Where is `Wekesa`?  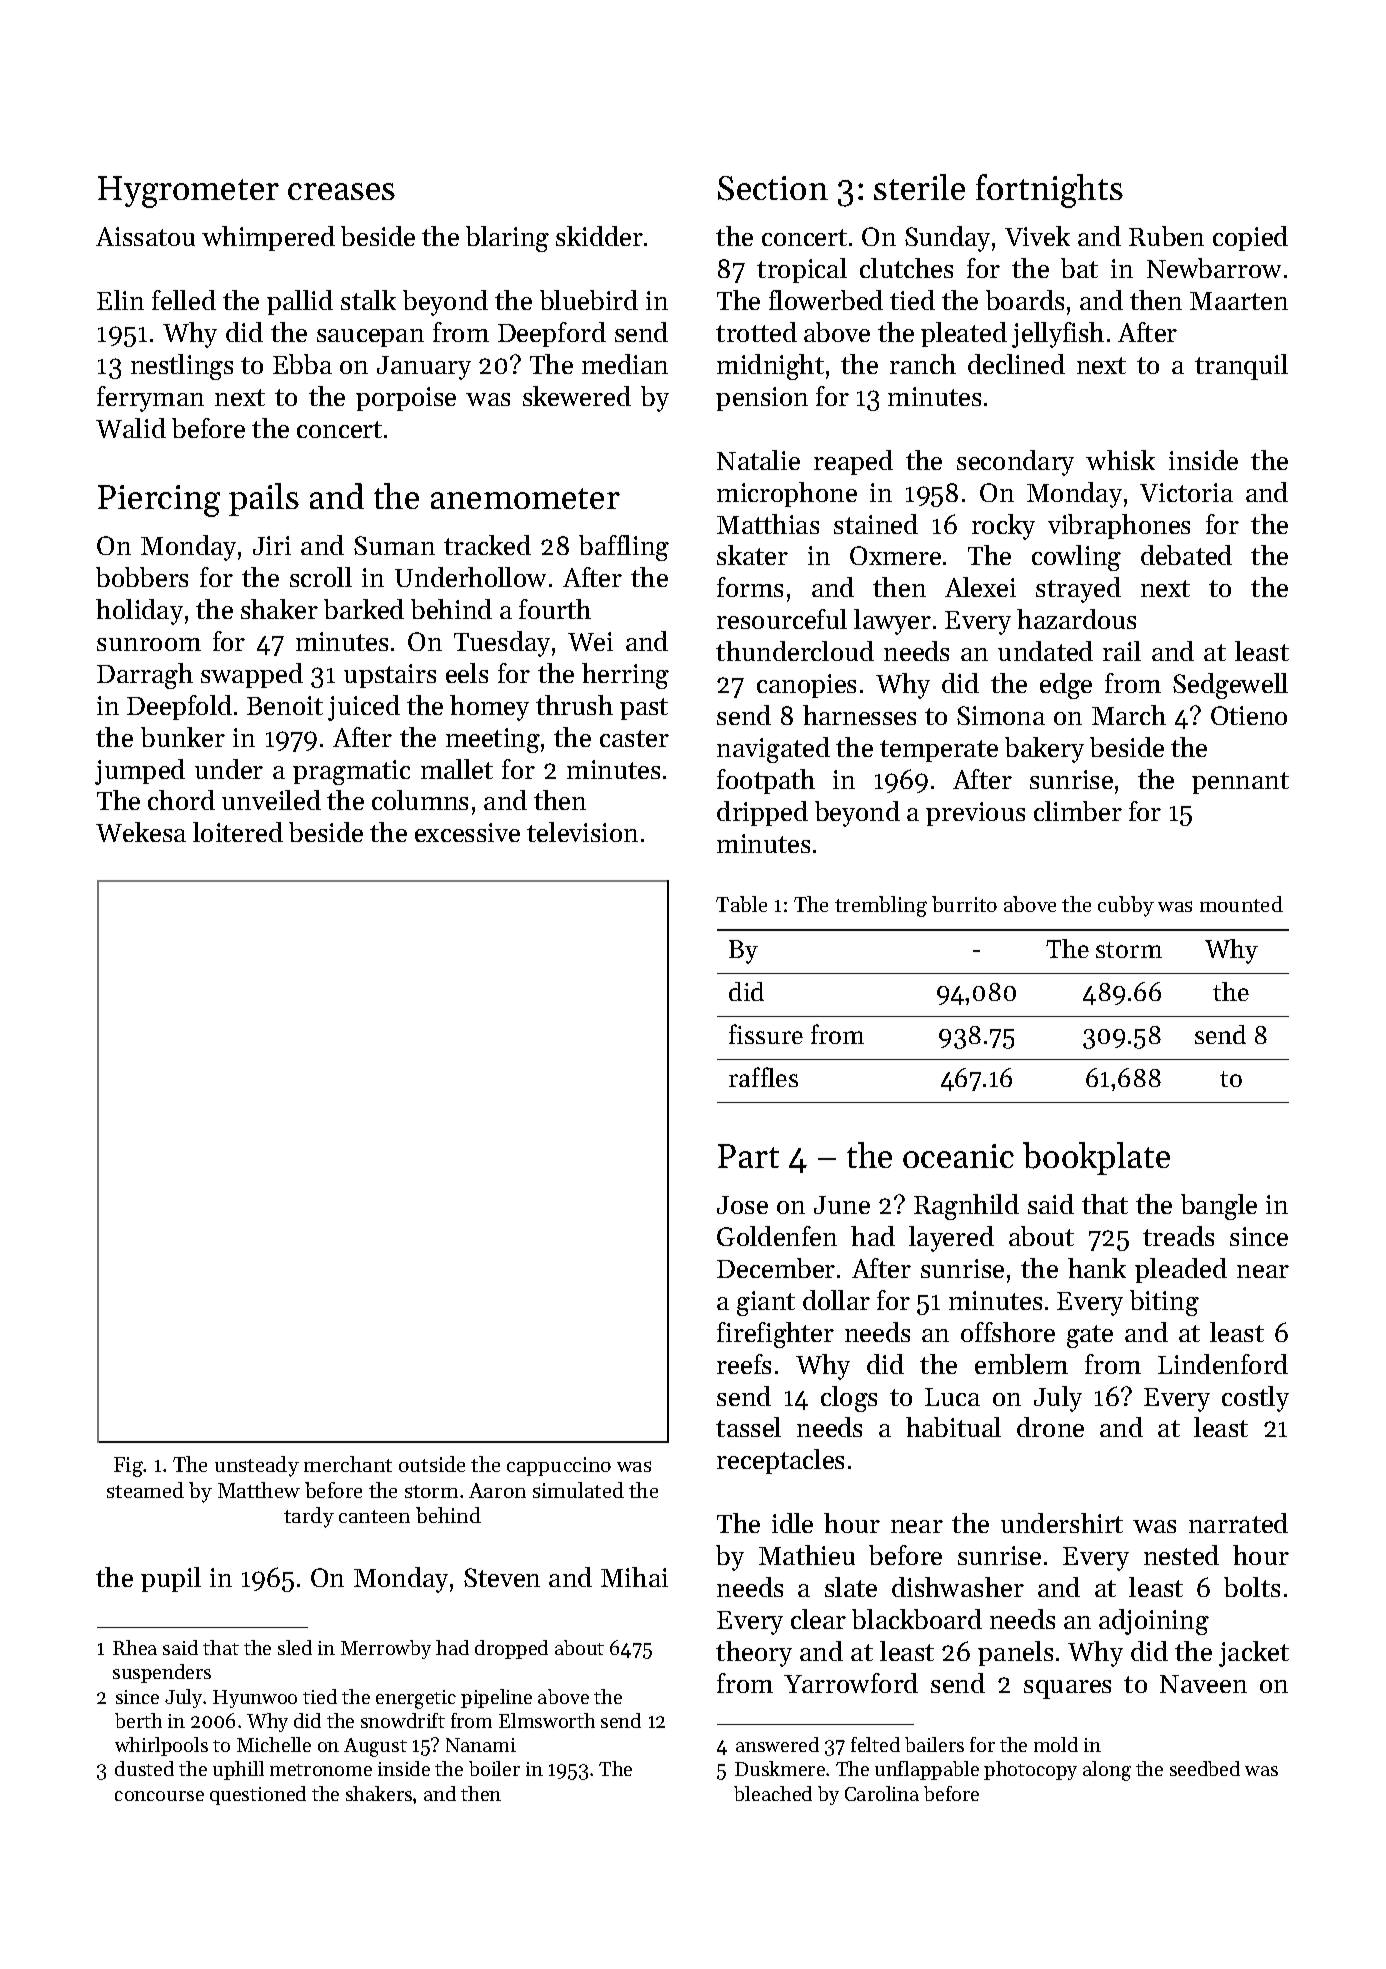
Wekesa is located at coordinates (141, 832).
